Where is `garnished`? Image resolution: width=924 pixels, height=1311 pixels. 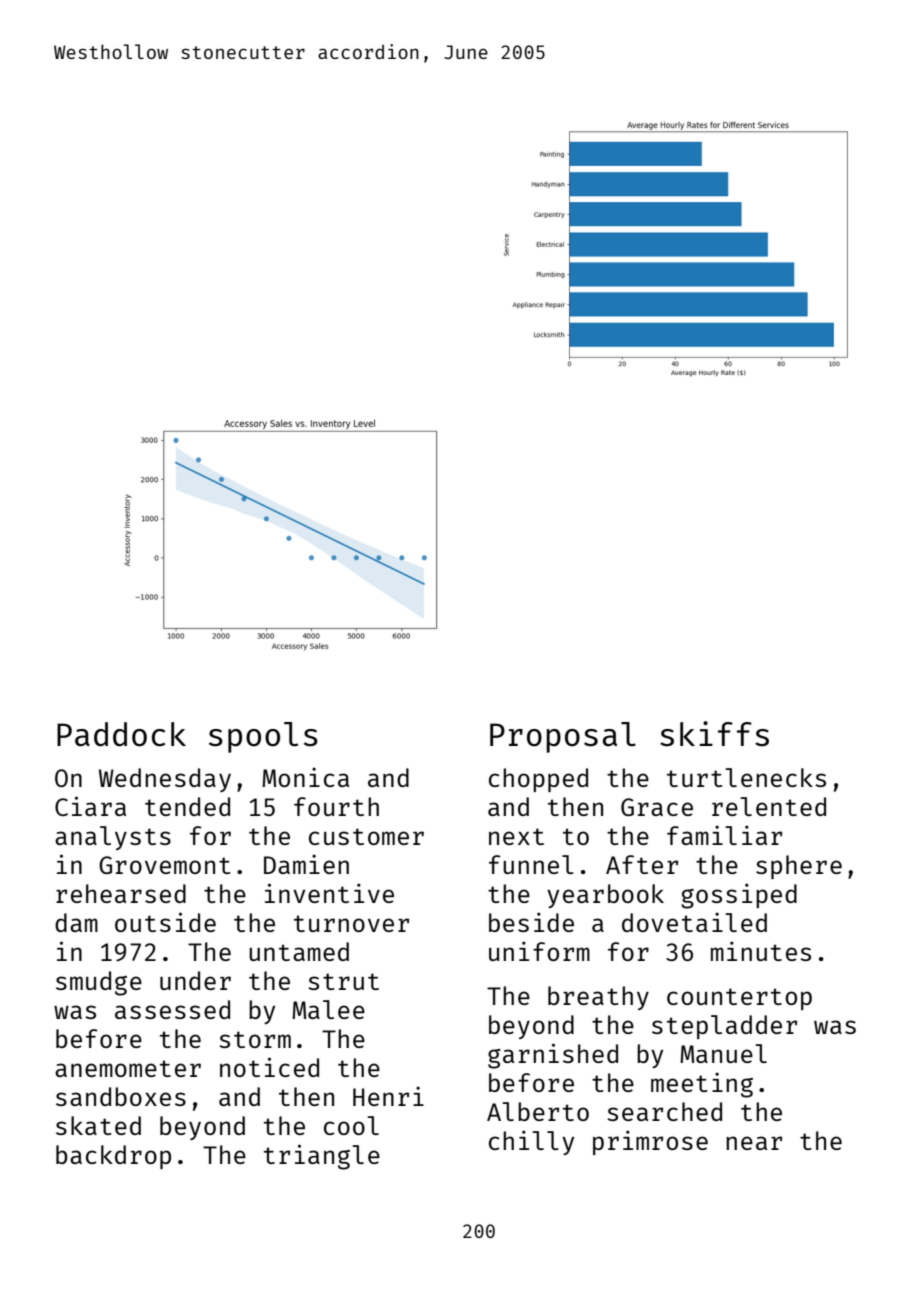 garnished is located at coordinates (553, 1056).
